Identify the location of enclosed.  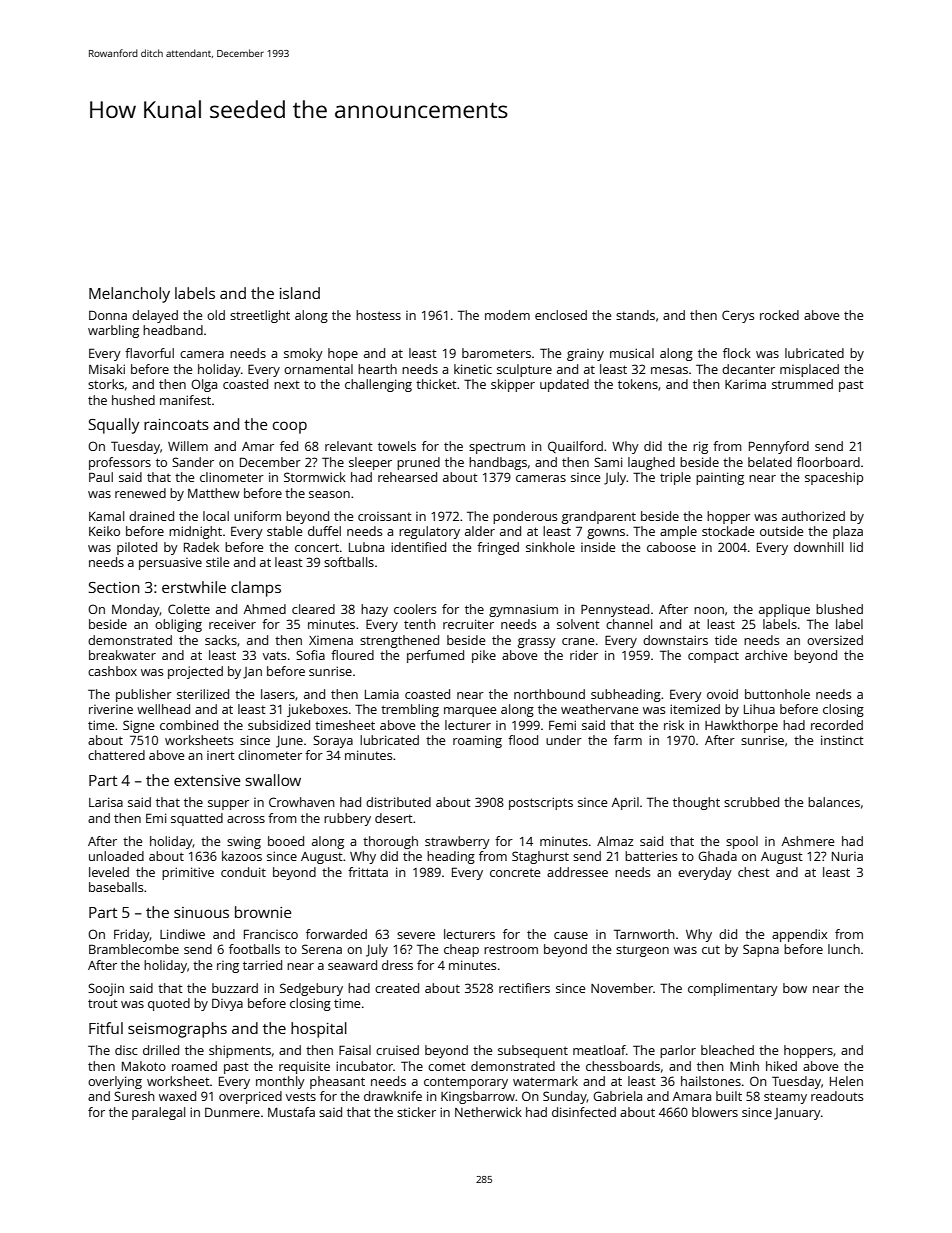
(561, 315).
